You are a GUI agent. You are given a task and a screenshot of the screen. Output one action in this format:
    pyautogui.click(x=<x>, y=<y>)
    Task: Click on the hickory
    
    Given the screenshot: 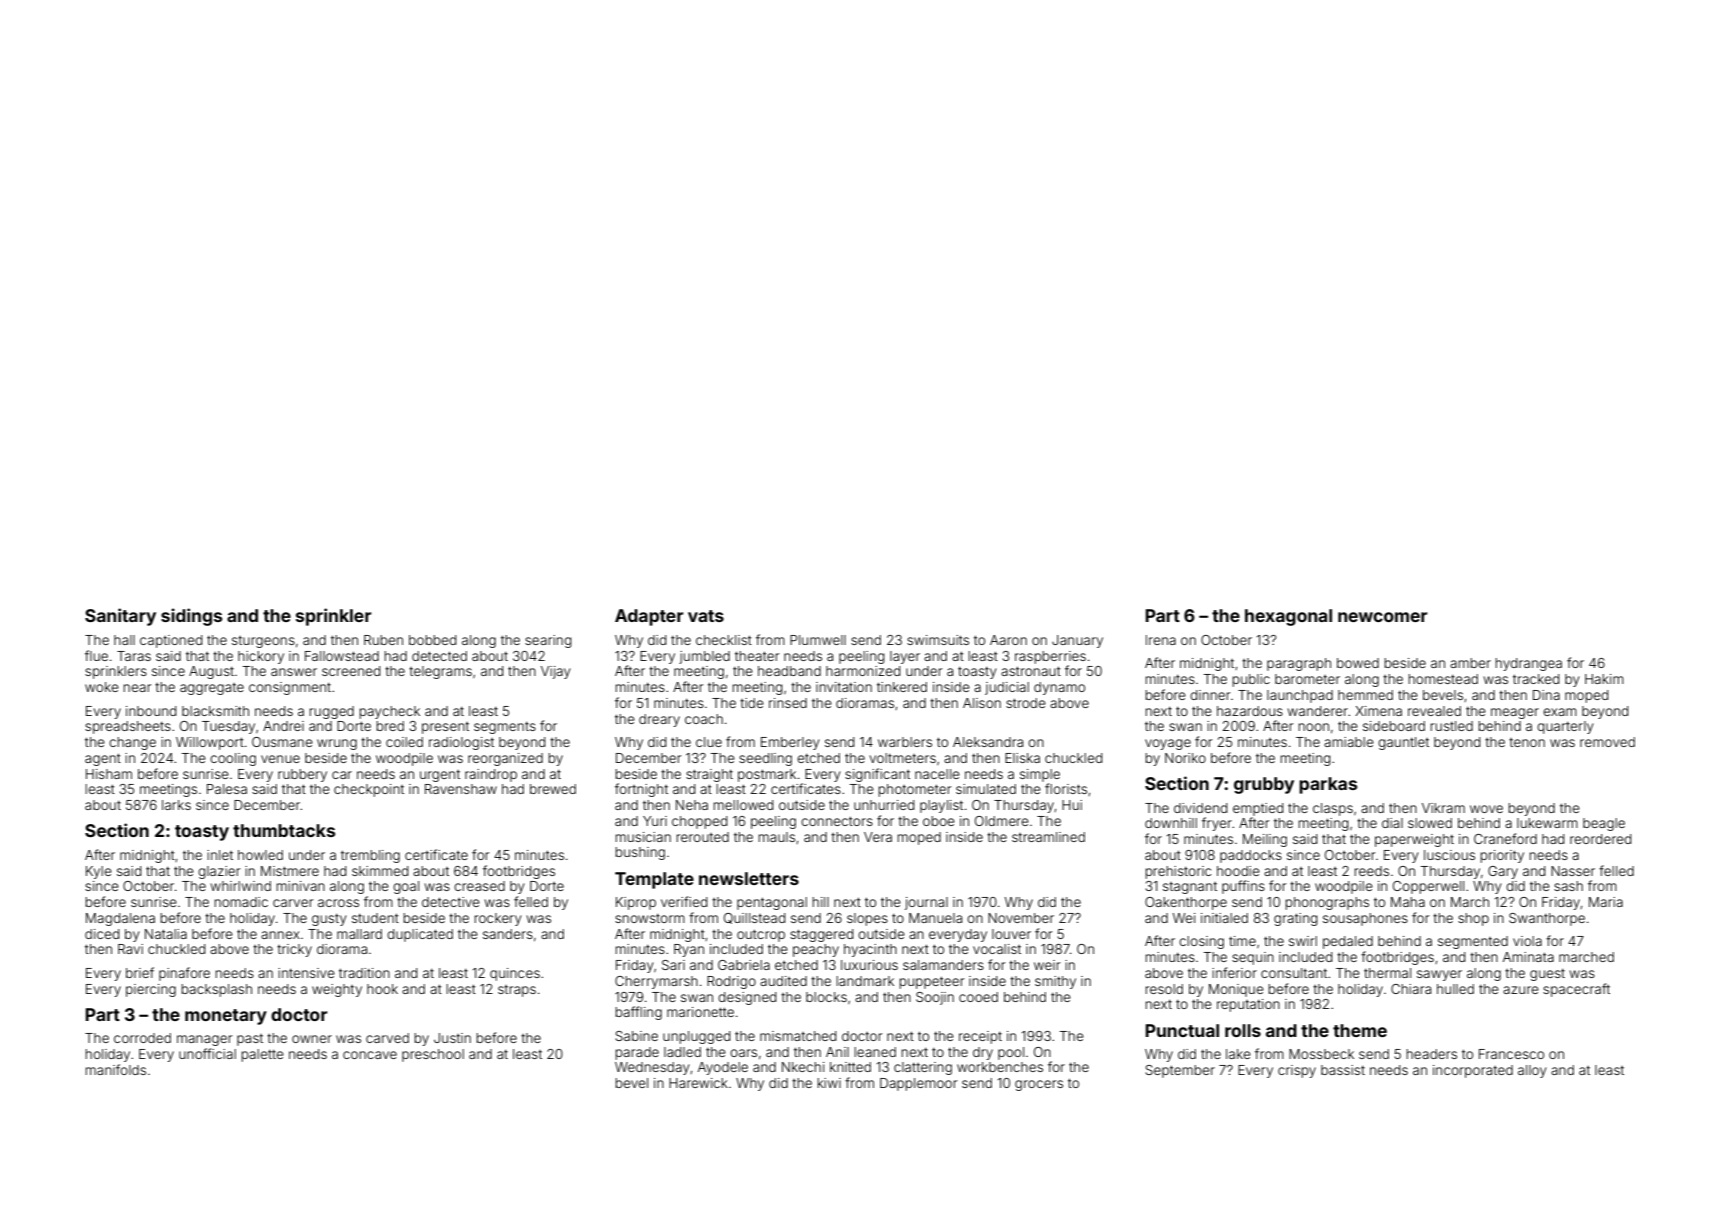 What is the action you would take?
    pyautogui.click(x=261, y=657)
